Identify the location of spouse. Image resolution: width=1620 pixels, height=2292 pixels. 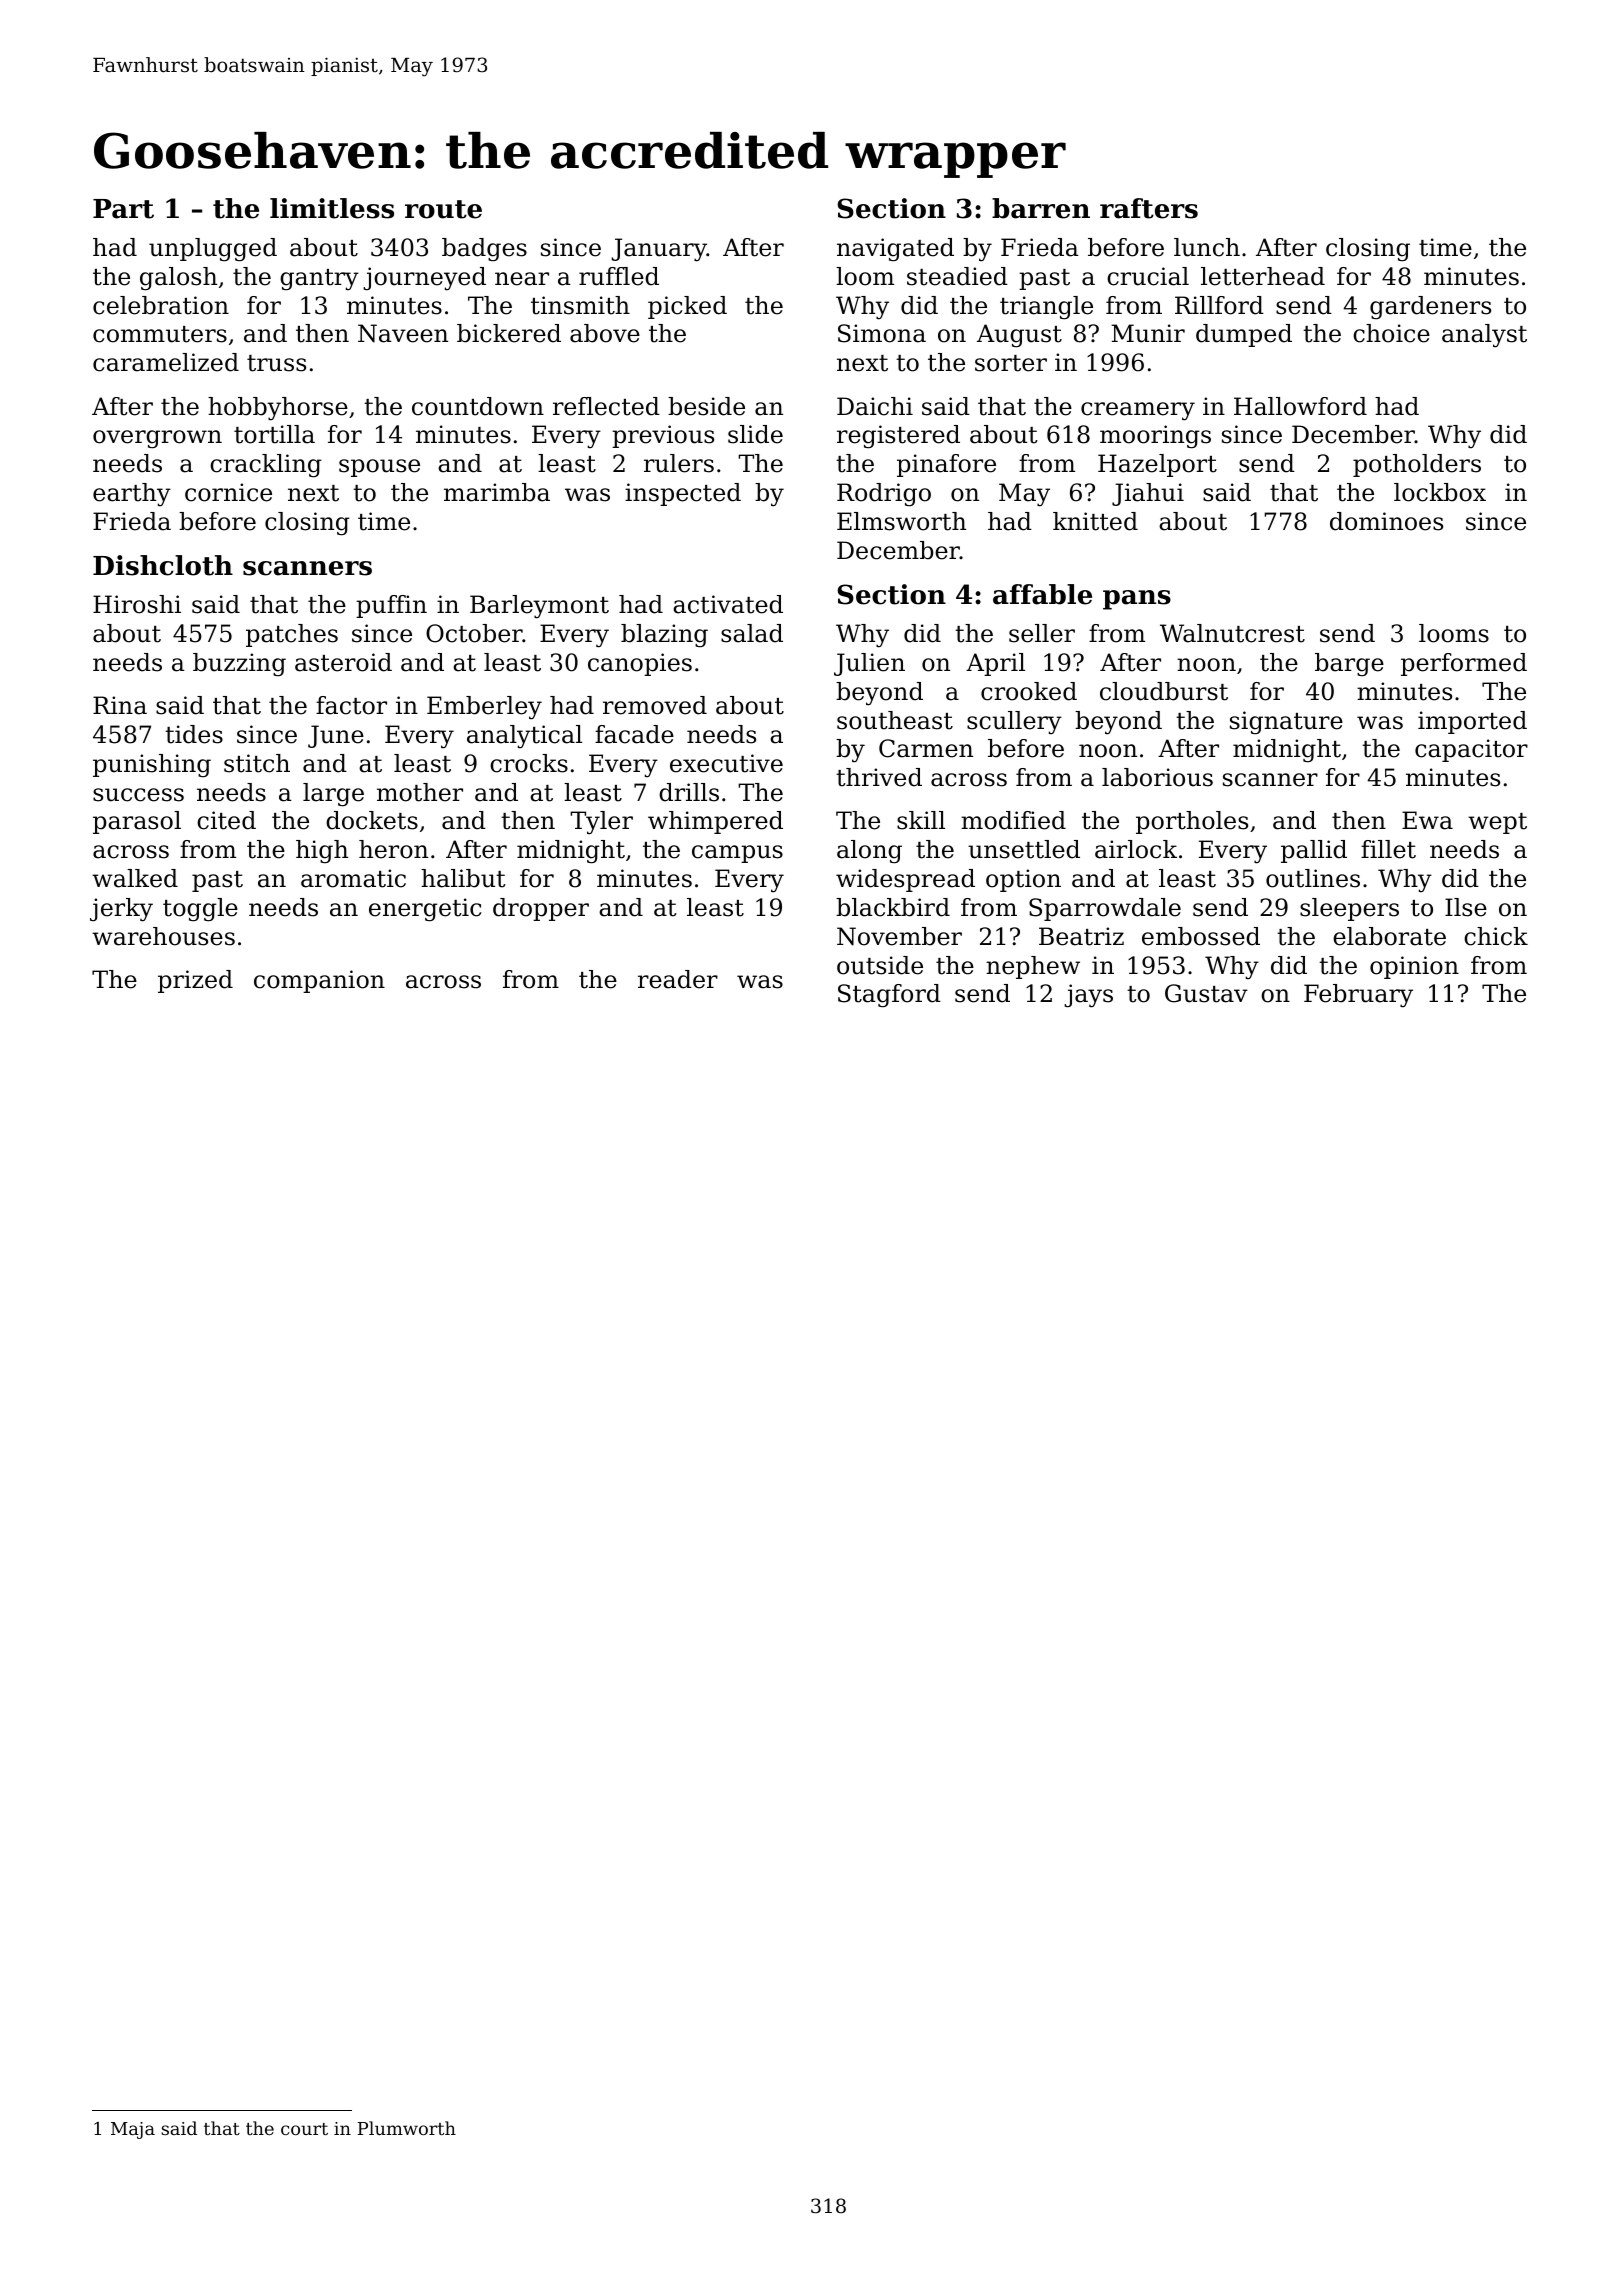
(379, 468).
